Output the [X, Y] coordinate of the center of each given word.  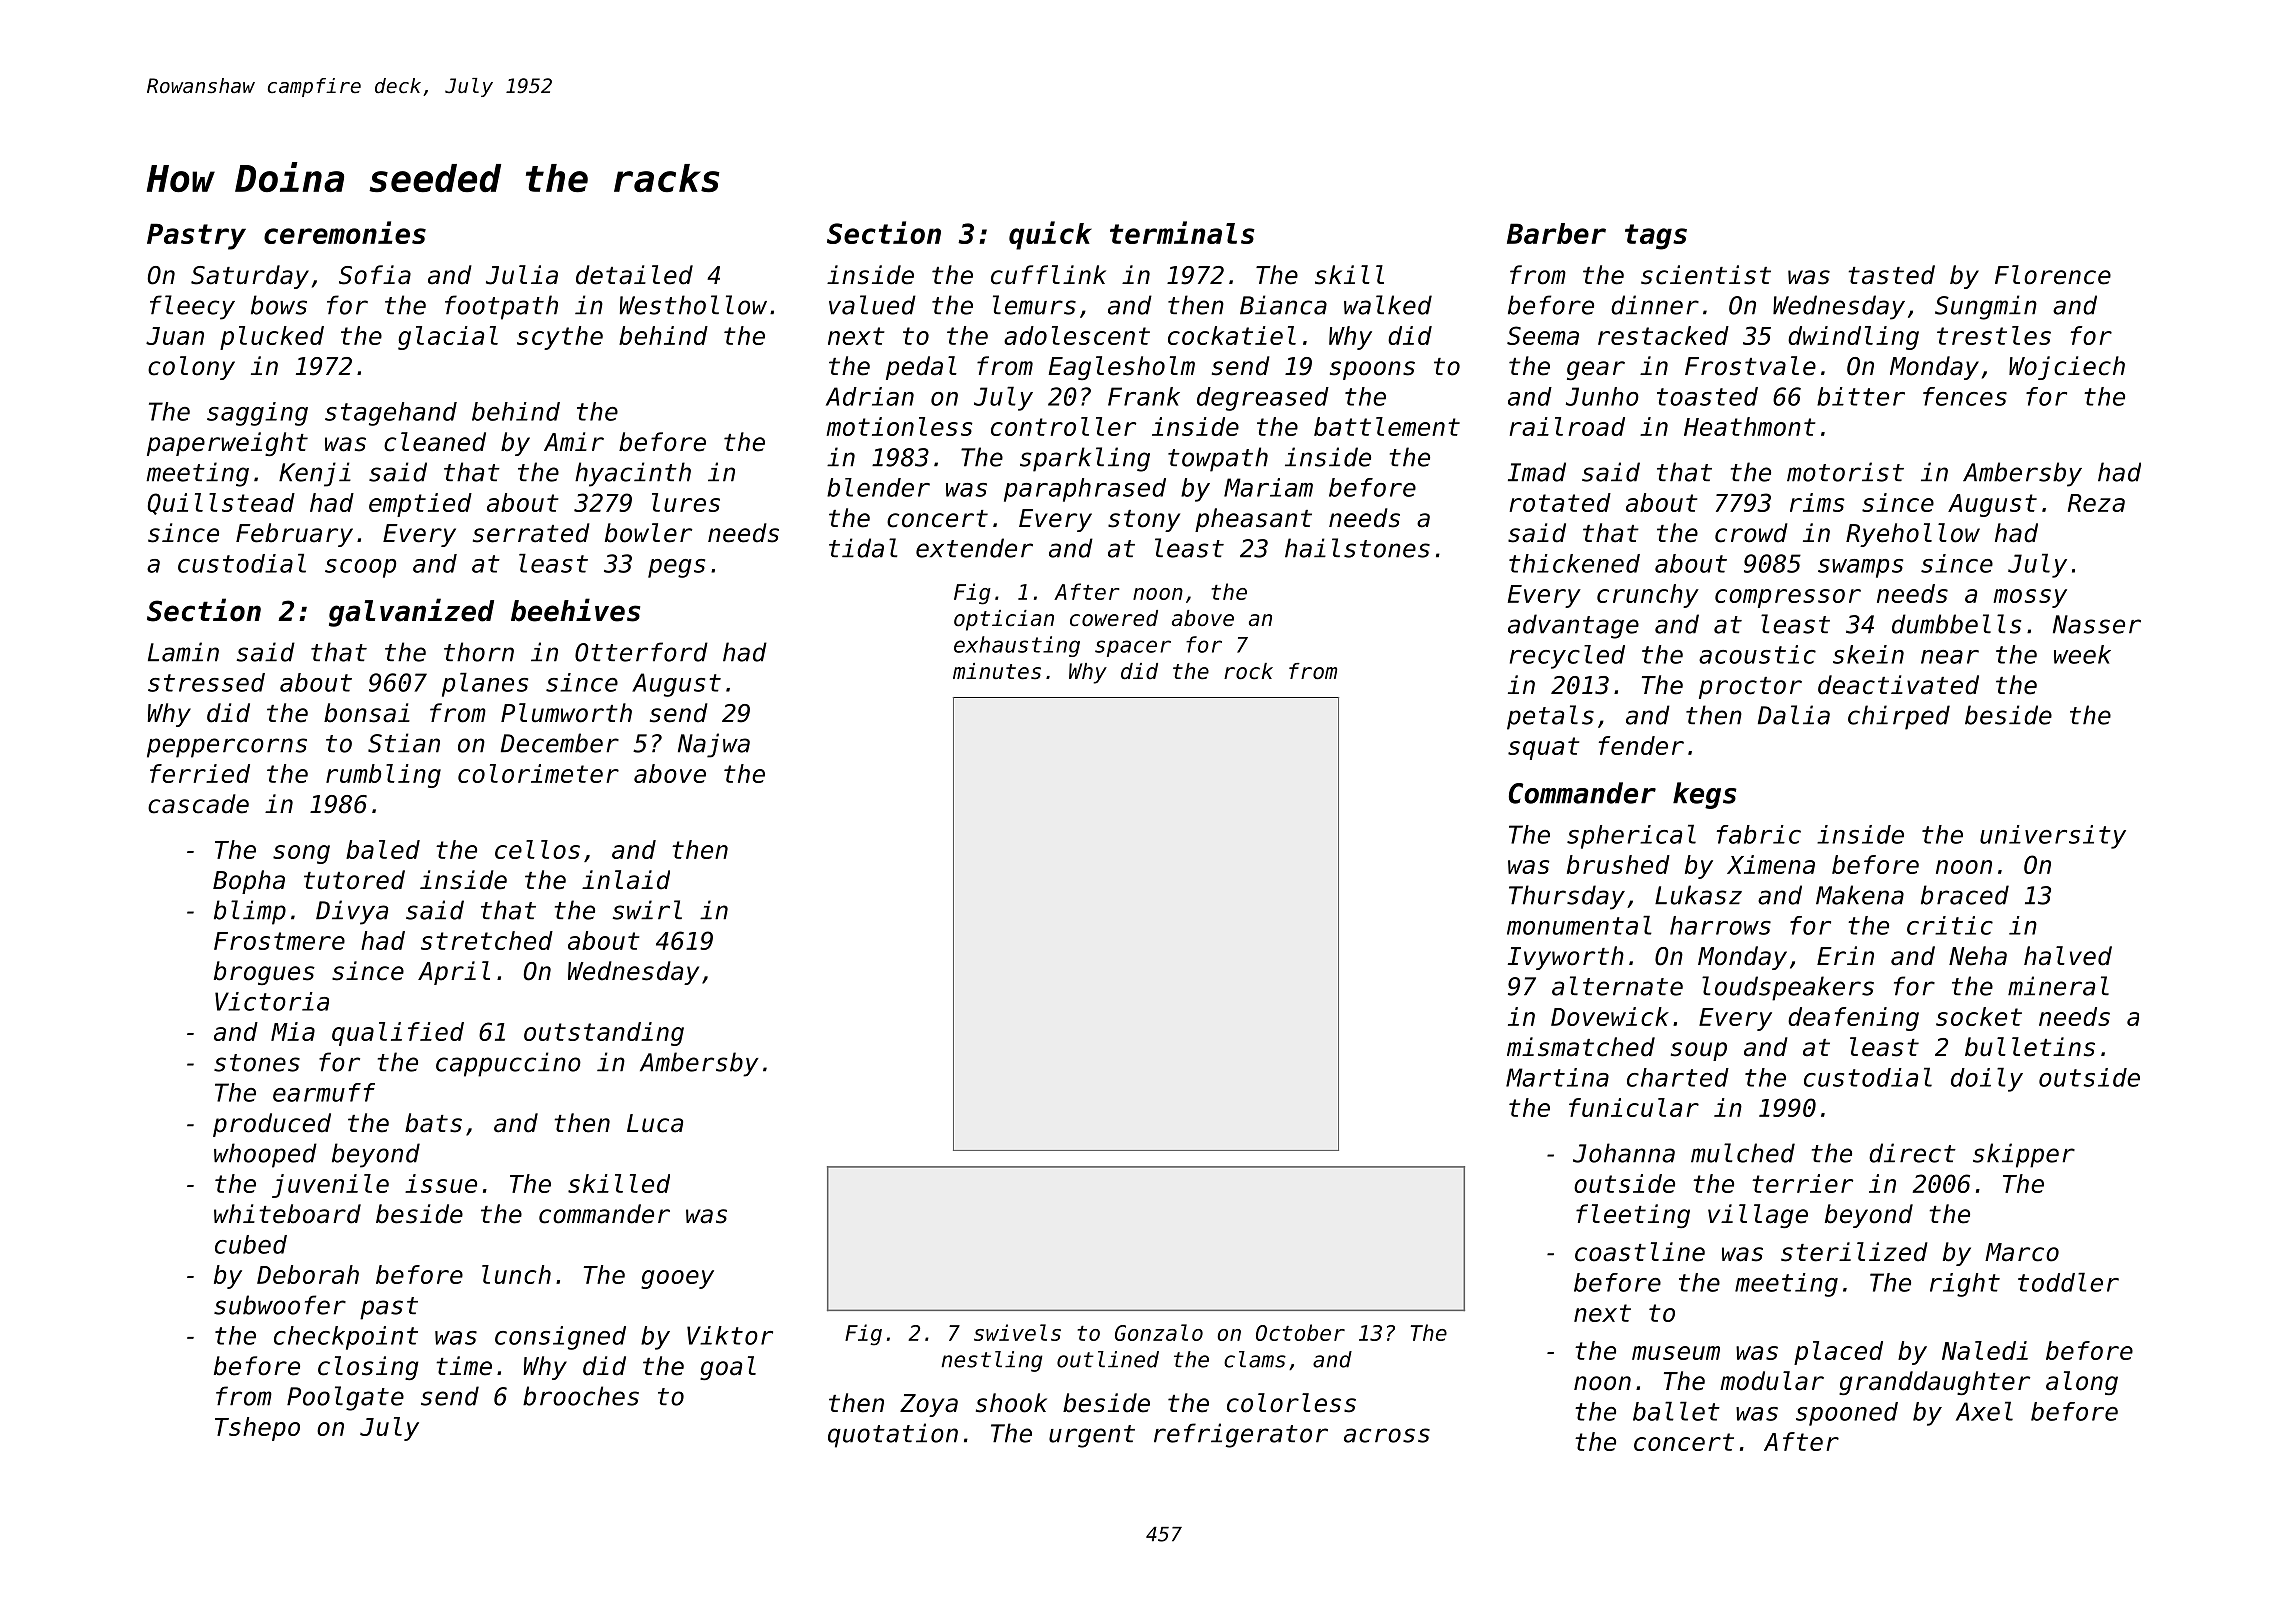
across [1387, 1435]
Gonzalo [1159, 1332]
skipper [2024, 1155]
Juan [175, 336]
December [560, 743]
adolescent [1077, 335]
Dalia [1794, 715]
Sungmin [1986, 307]
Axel [1984, 1411]
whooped [265, 1155]
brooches [581, 1396]
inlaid [626, 880]
